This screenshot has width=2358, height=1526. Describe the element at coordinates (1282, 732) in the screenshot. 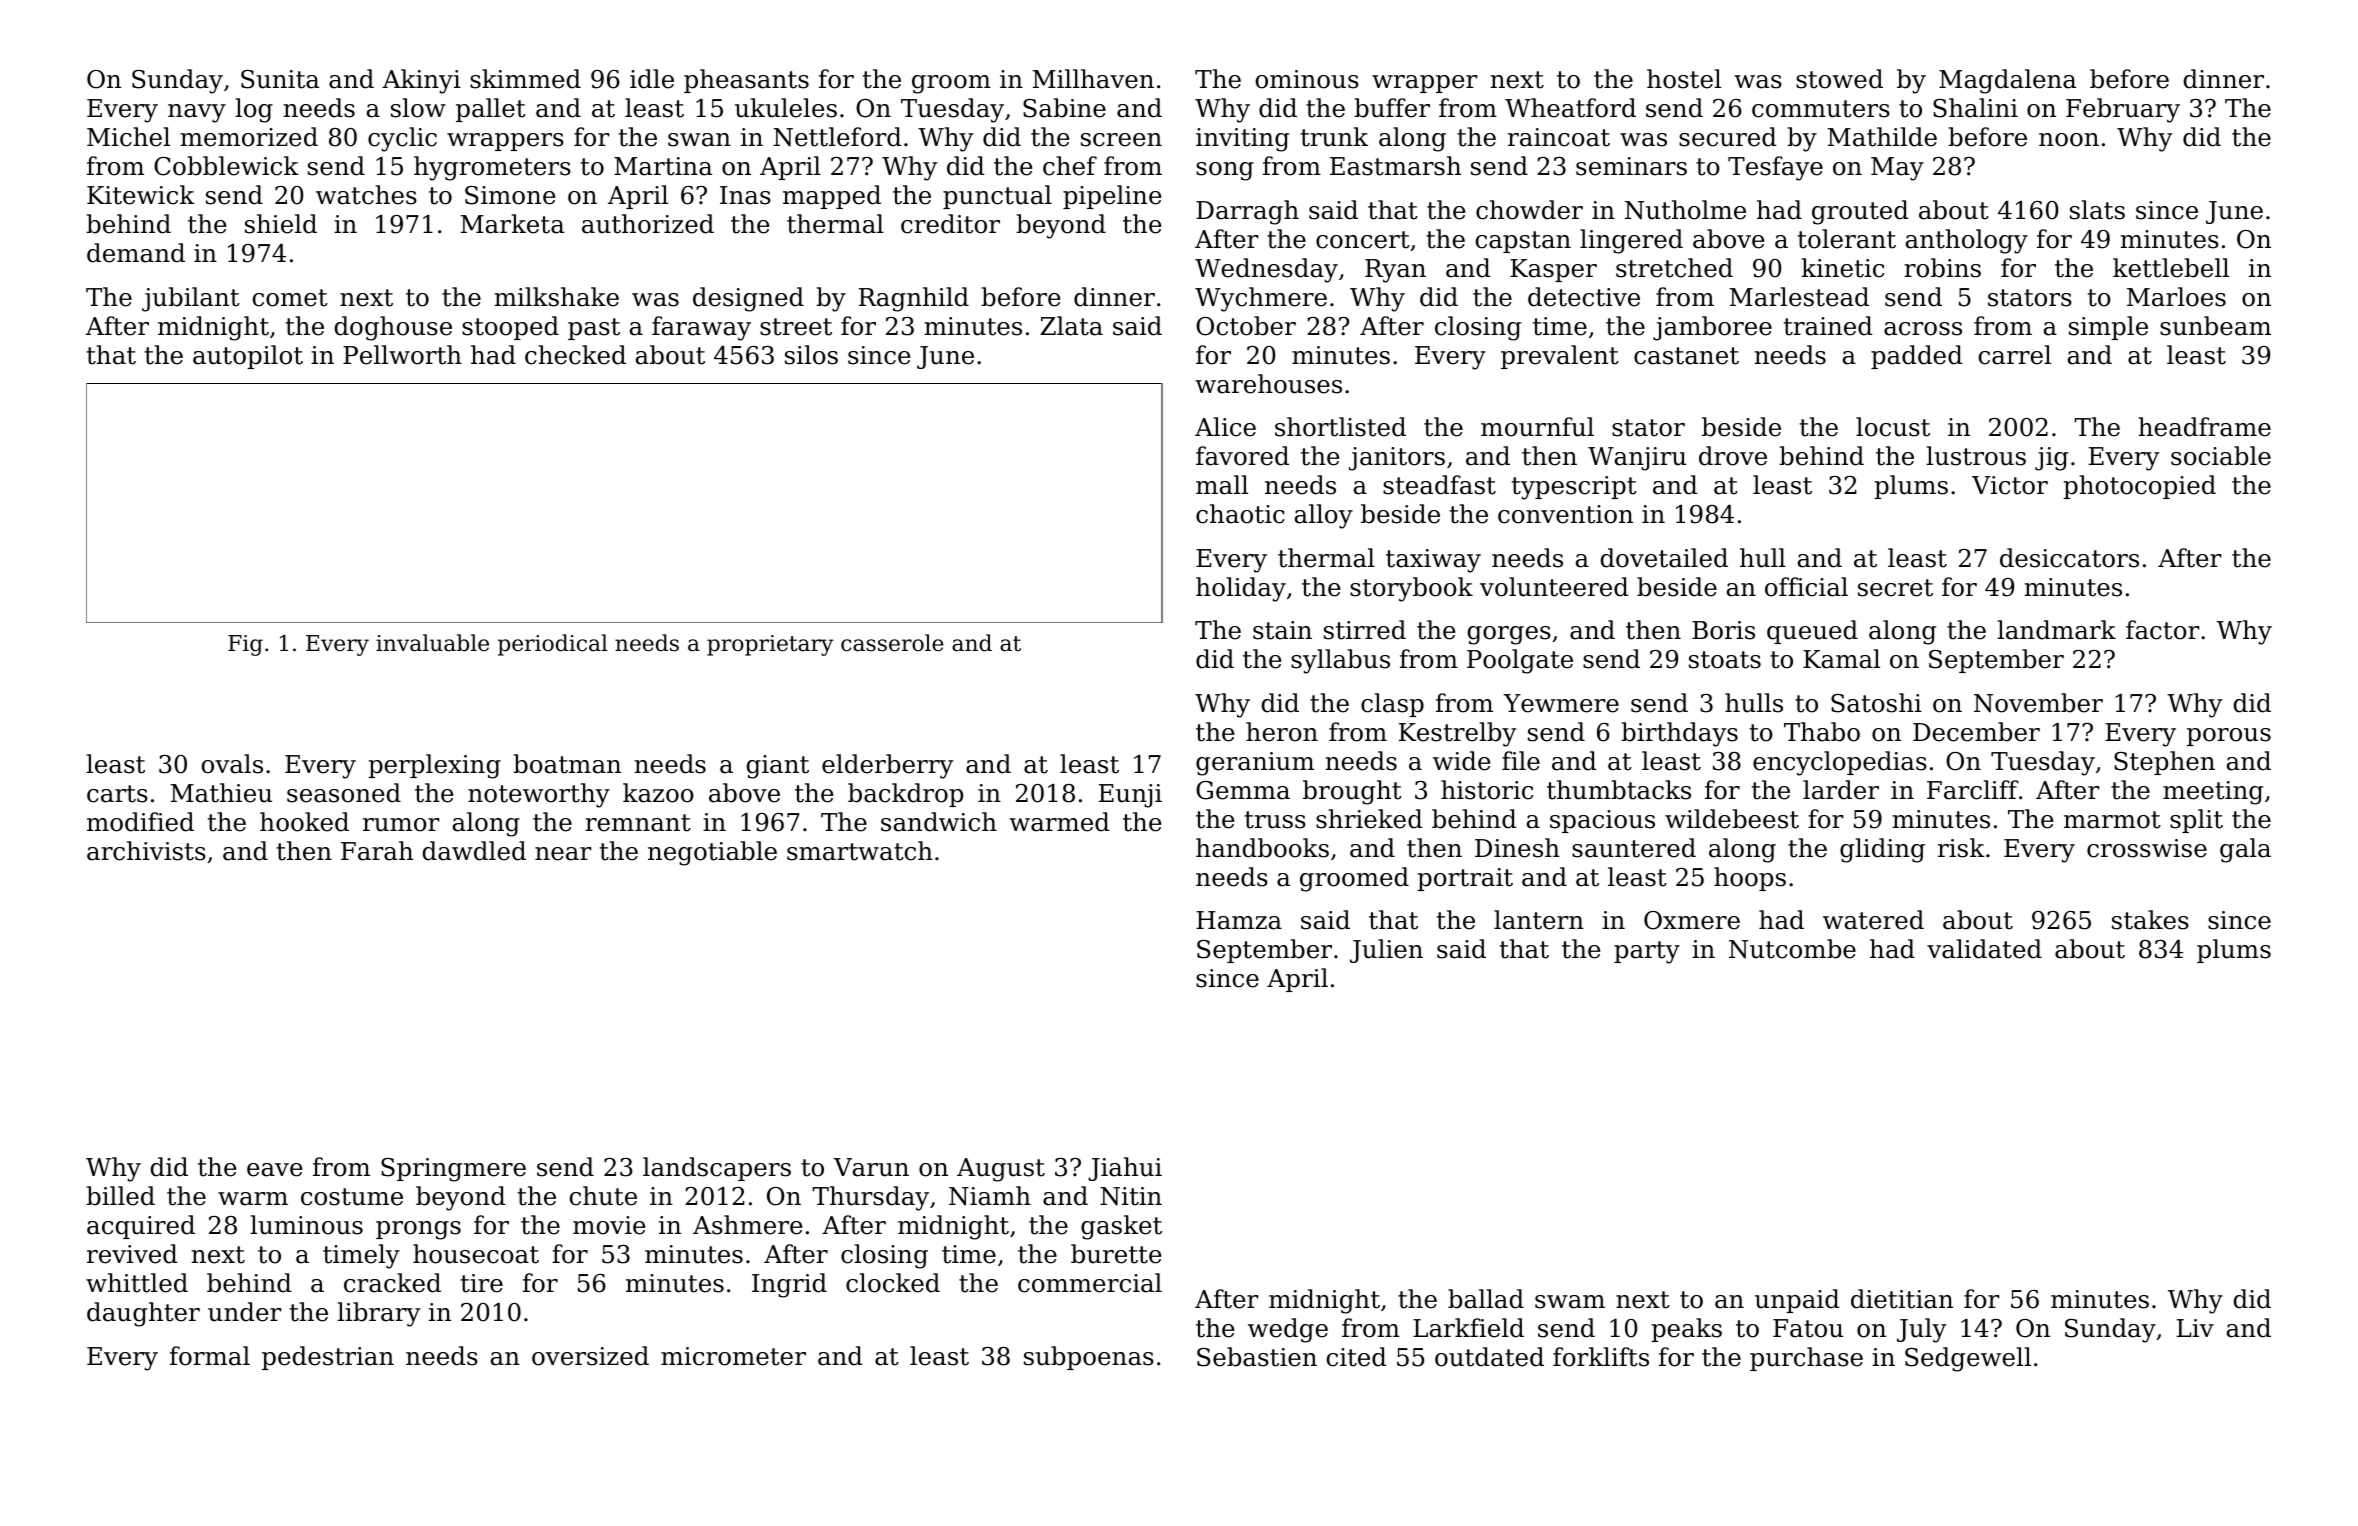

I see `heron` at that location.
